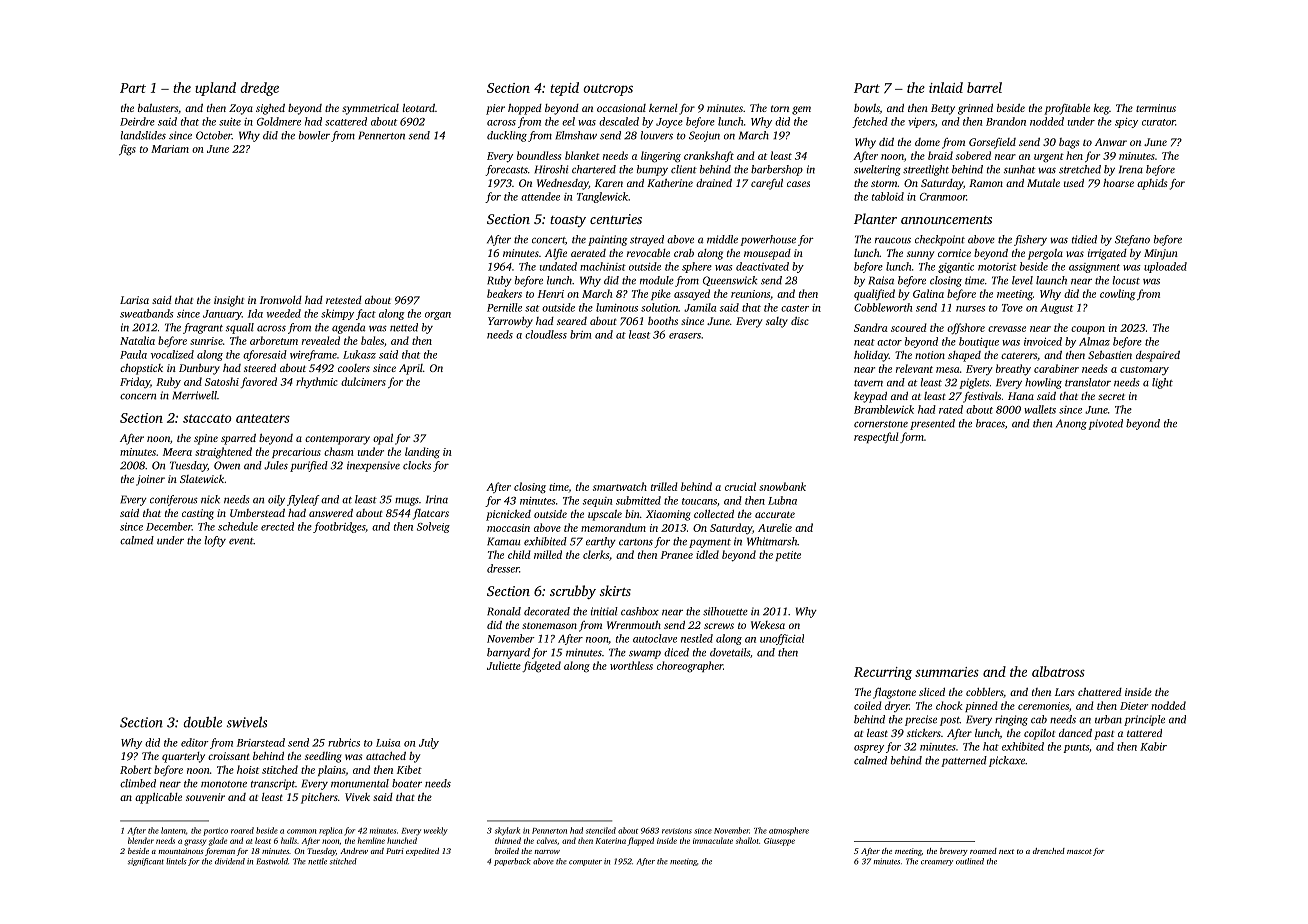 The height and width of the image is (924, 1308). I want to click on staccato, so click(207, 418).
